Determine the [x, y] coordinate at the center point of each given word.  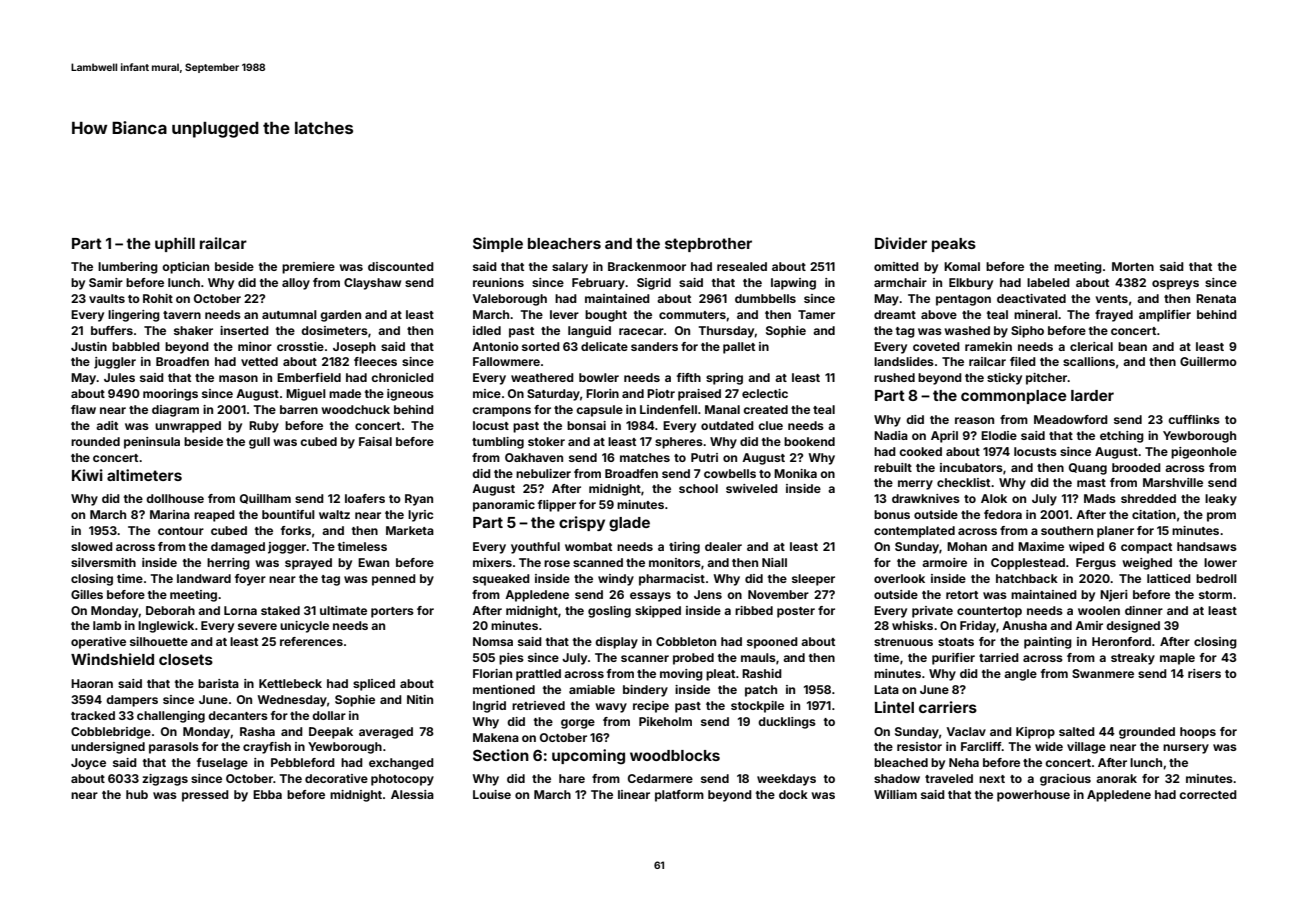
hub [137, 794]
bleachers [564, 243]
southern [1067, 530]
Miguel [306, 395]
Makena [496, 737]
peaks [954, 245]
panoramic [504, 506]
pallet [739, 348]
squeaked [501, 580]
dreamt [895, 314]
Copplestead [1028, 564]
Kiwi [87, 475]
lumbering [128, 268]
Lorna [240, 610]
